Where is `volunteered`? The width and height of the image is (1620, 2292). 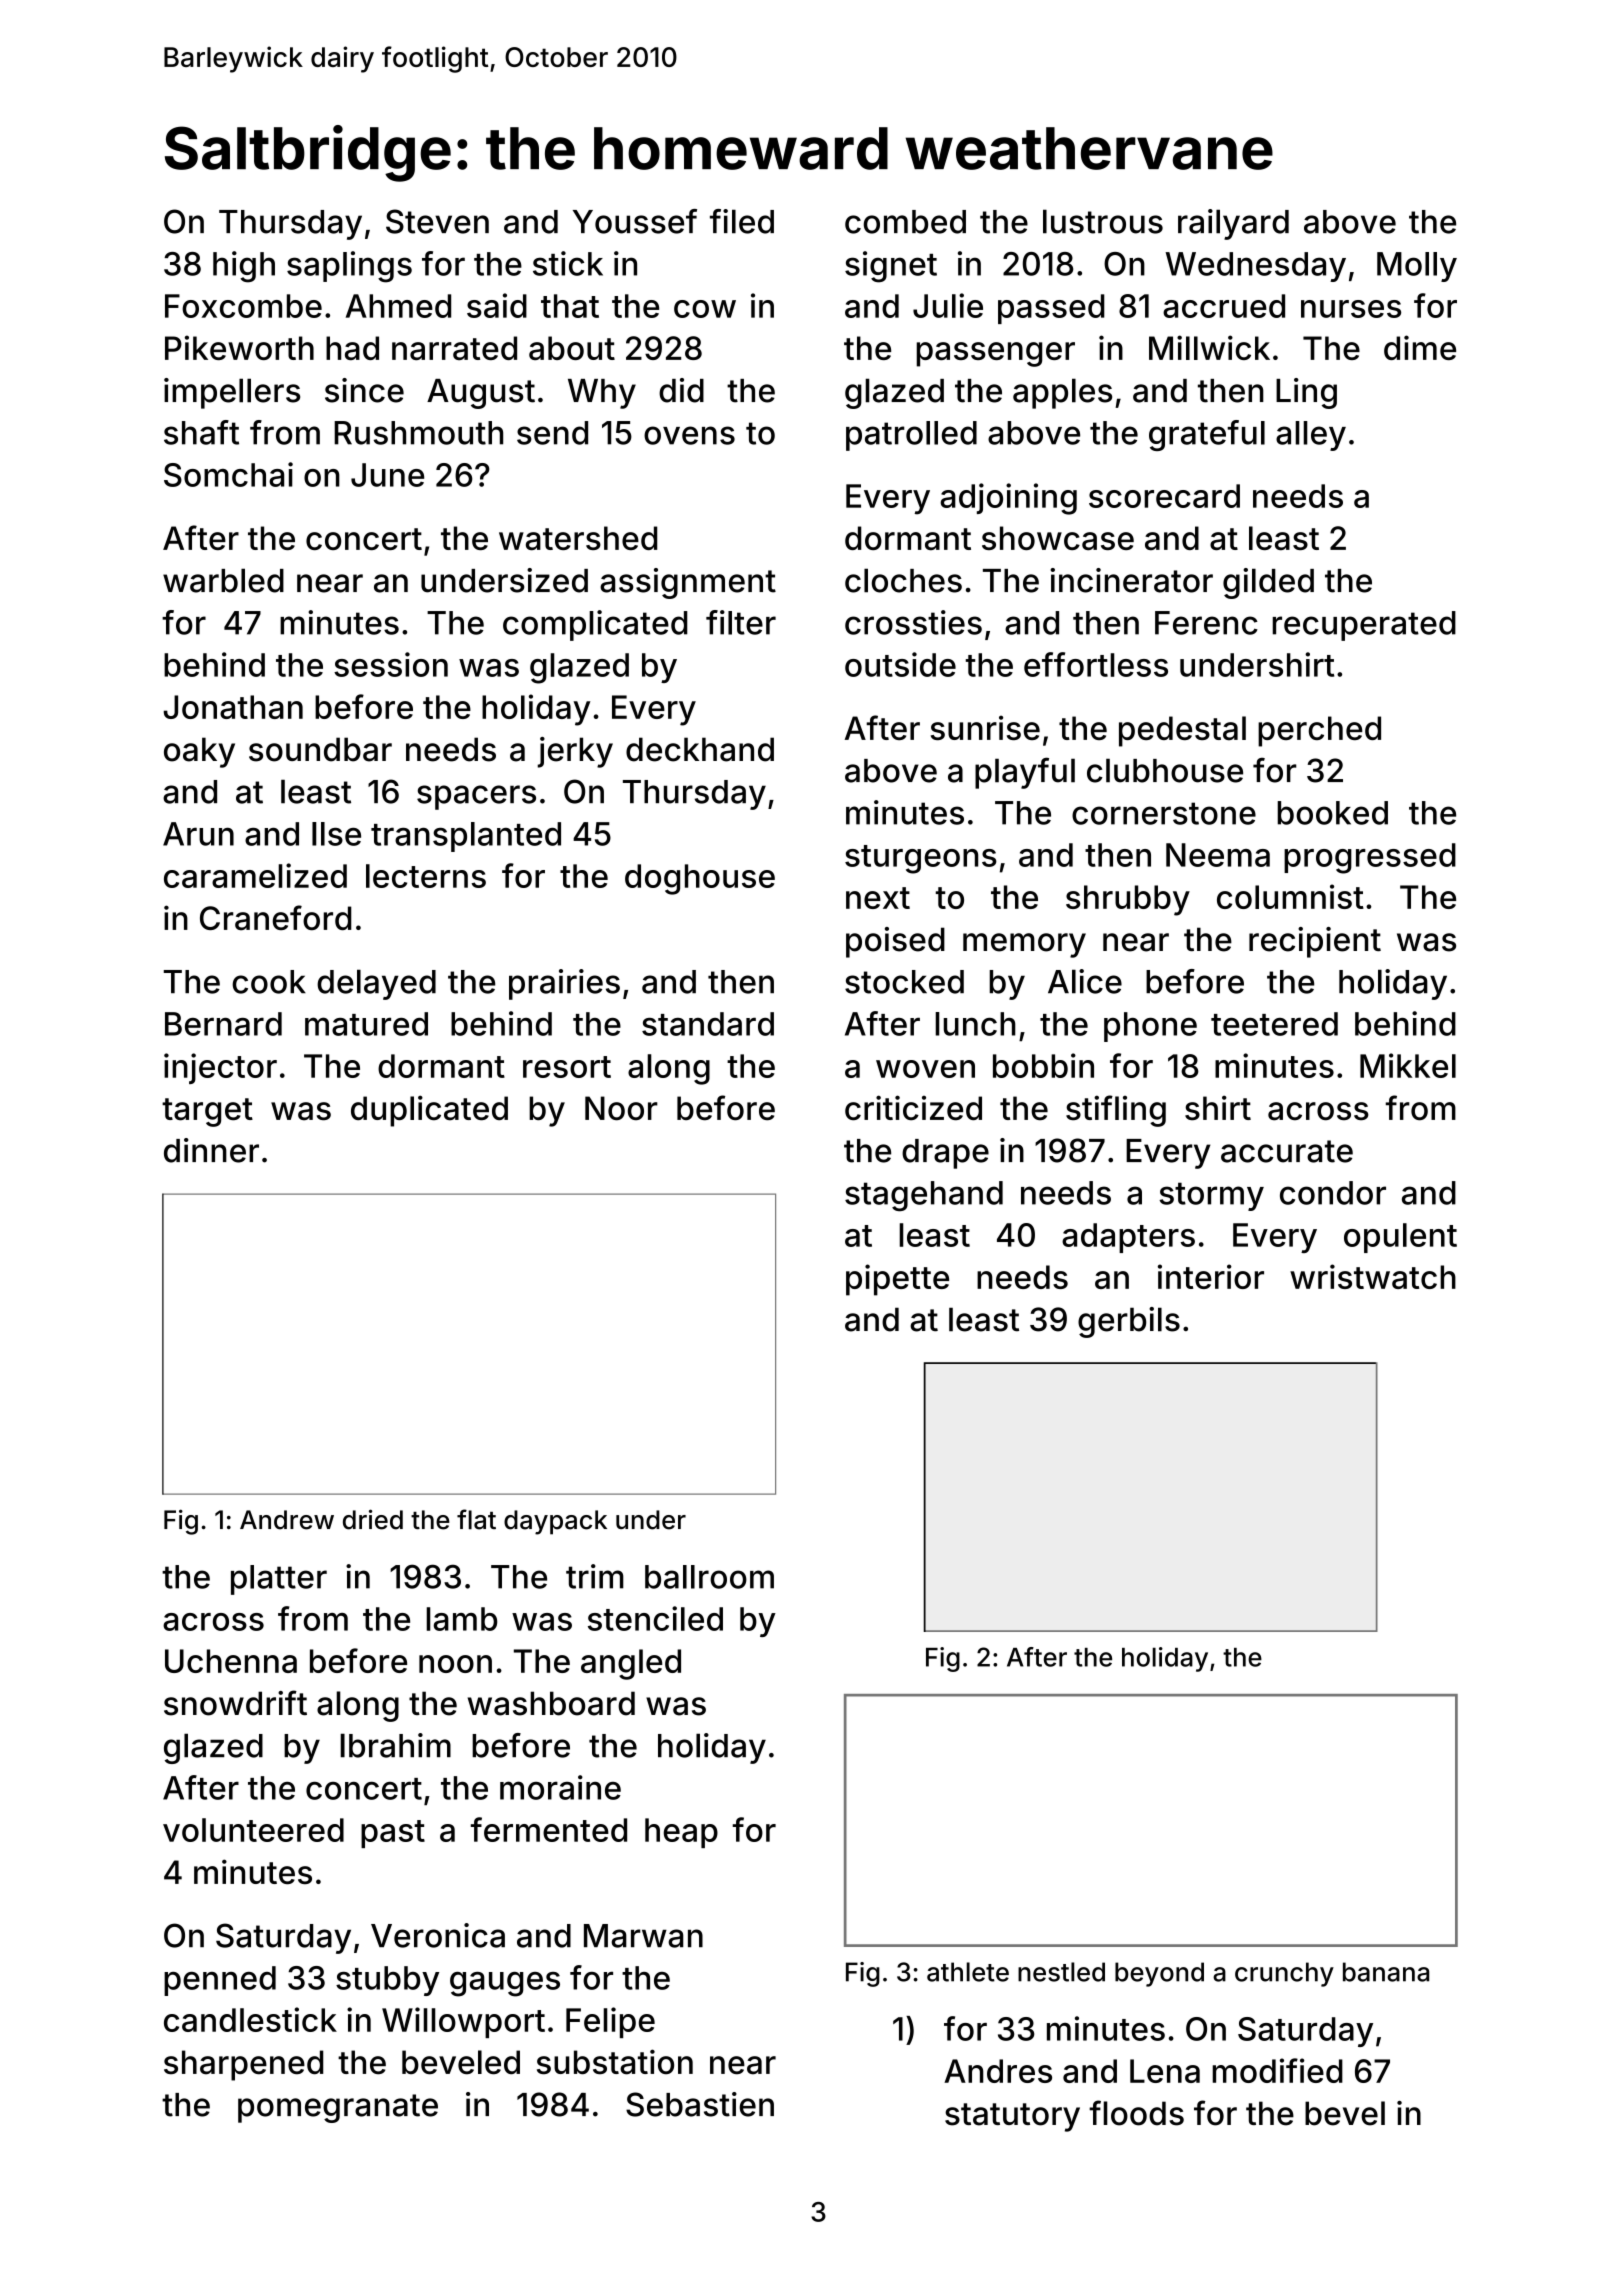
volunteered is located at coordinates (253, 1830).
